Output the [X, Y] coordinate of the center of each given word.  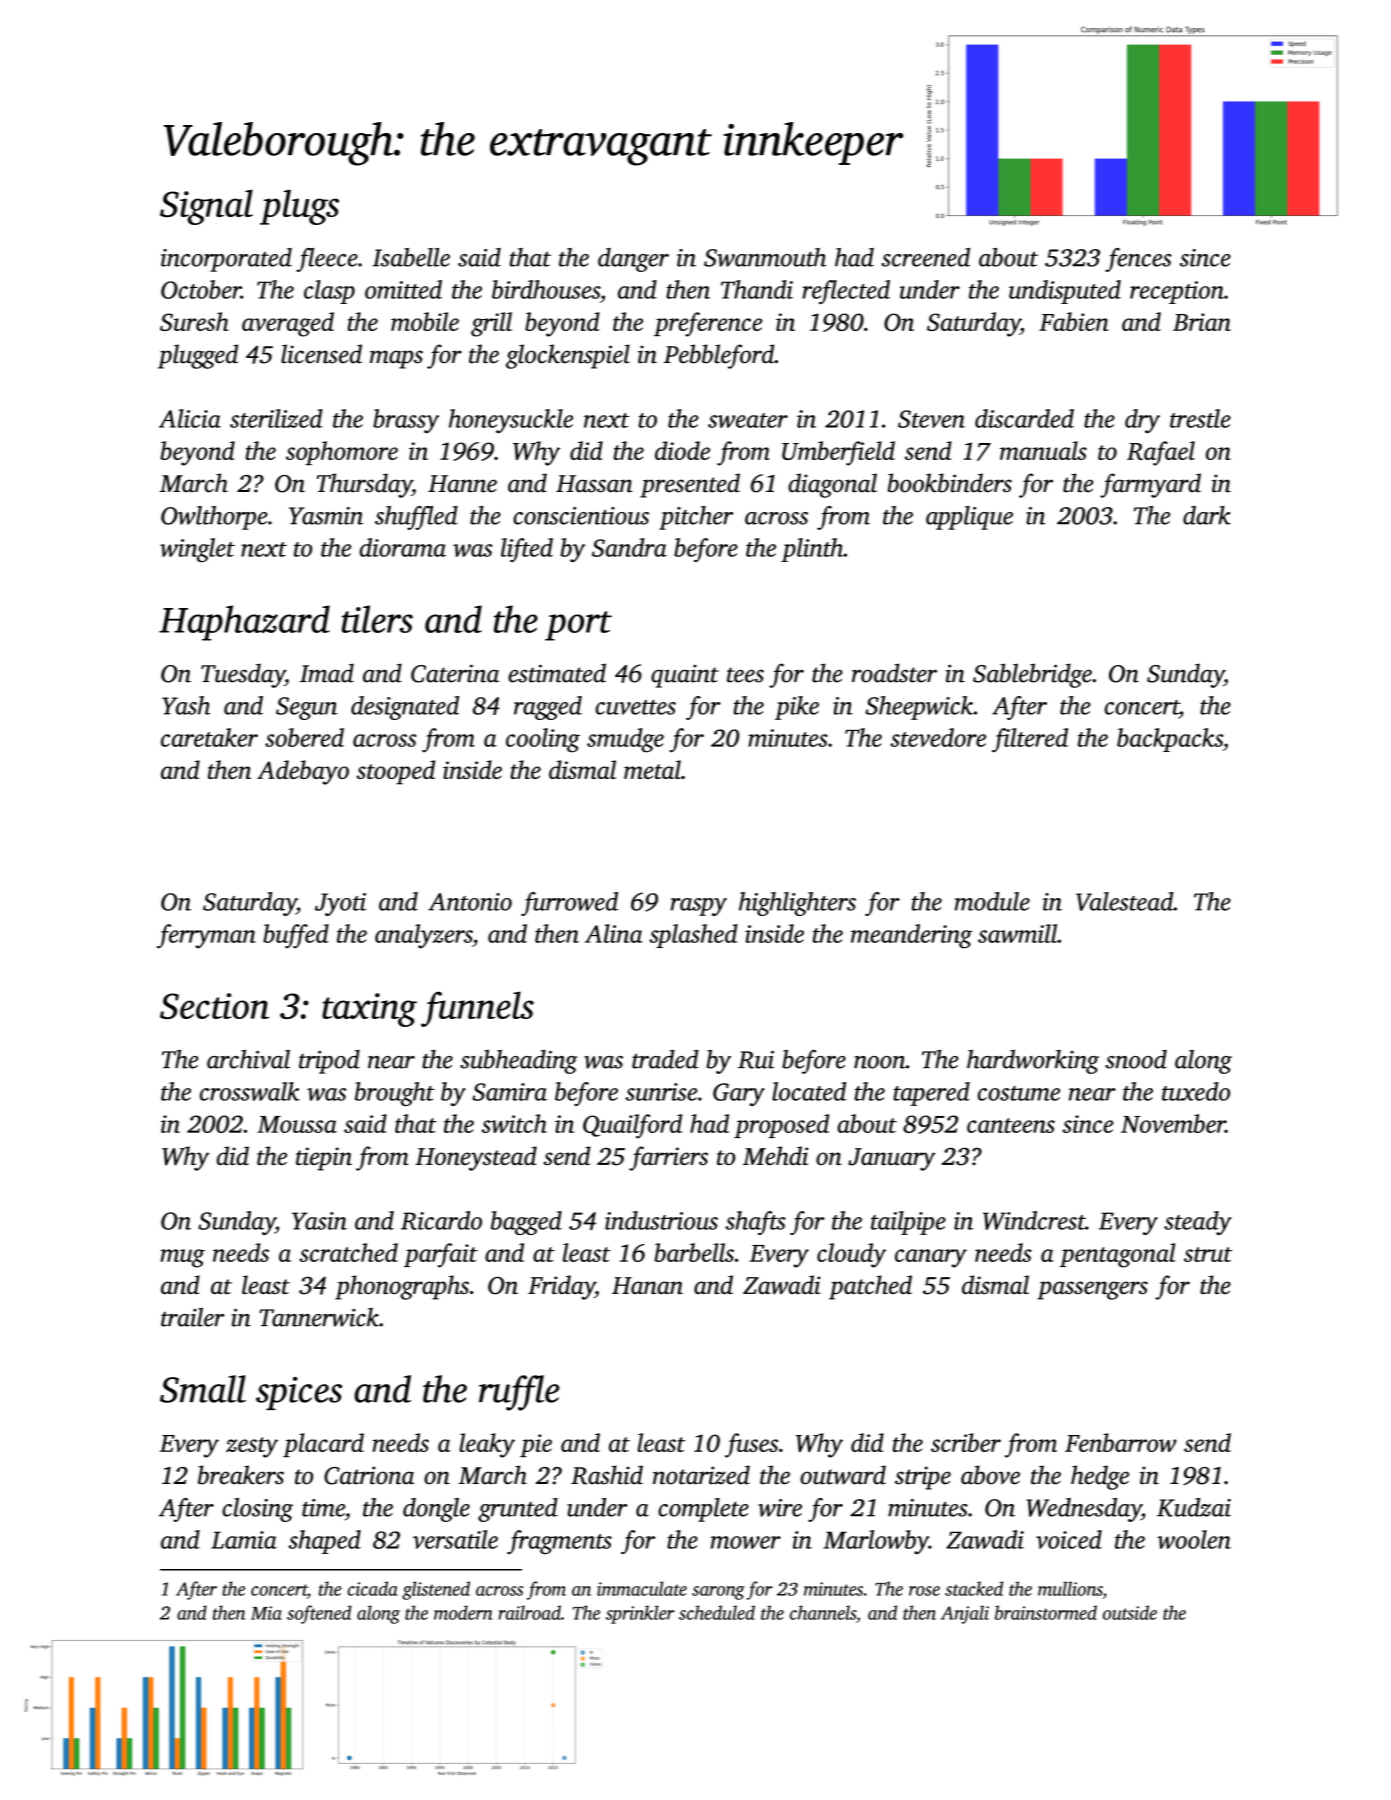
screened [925, 257]
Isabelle [411, 257]
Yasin [319, 1221]
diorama [402, 547]
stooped [396, 772]
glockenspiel [568, 356]
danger [633, 260]
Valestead [1125, 901]
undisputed [1065, 292]
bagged [526, 1223]
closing [257, 1510]
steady [1198, 1223]
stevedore [938, 737]
